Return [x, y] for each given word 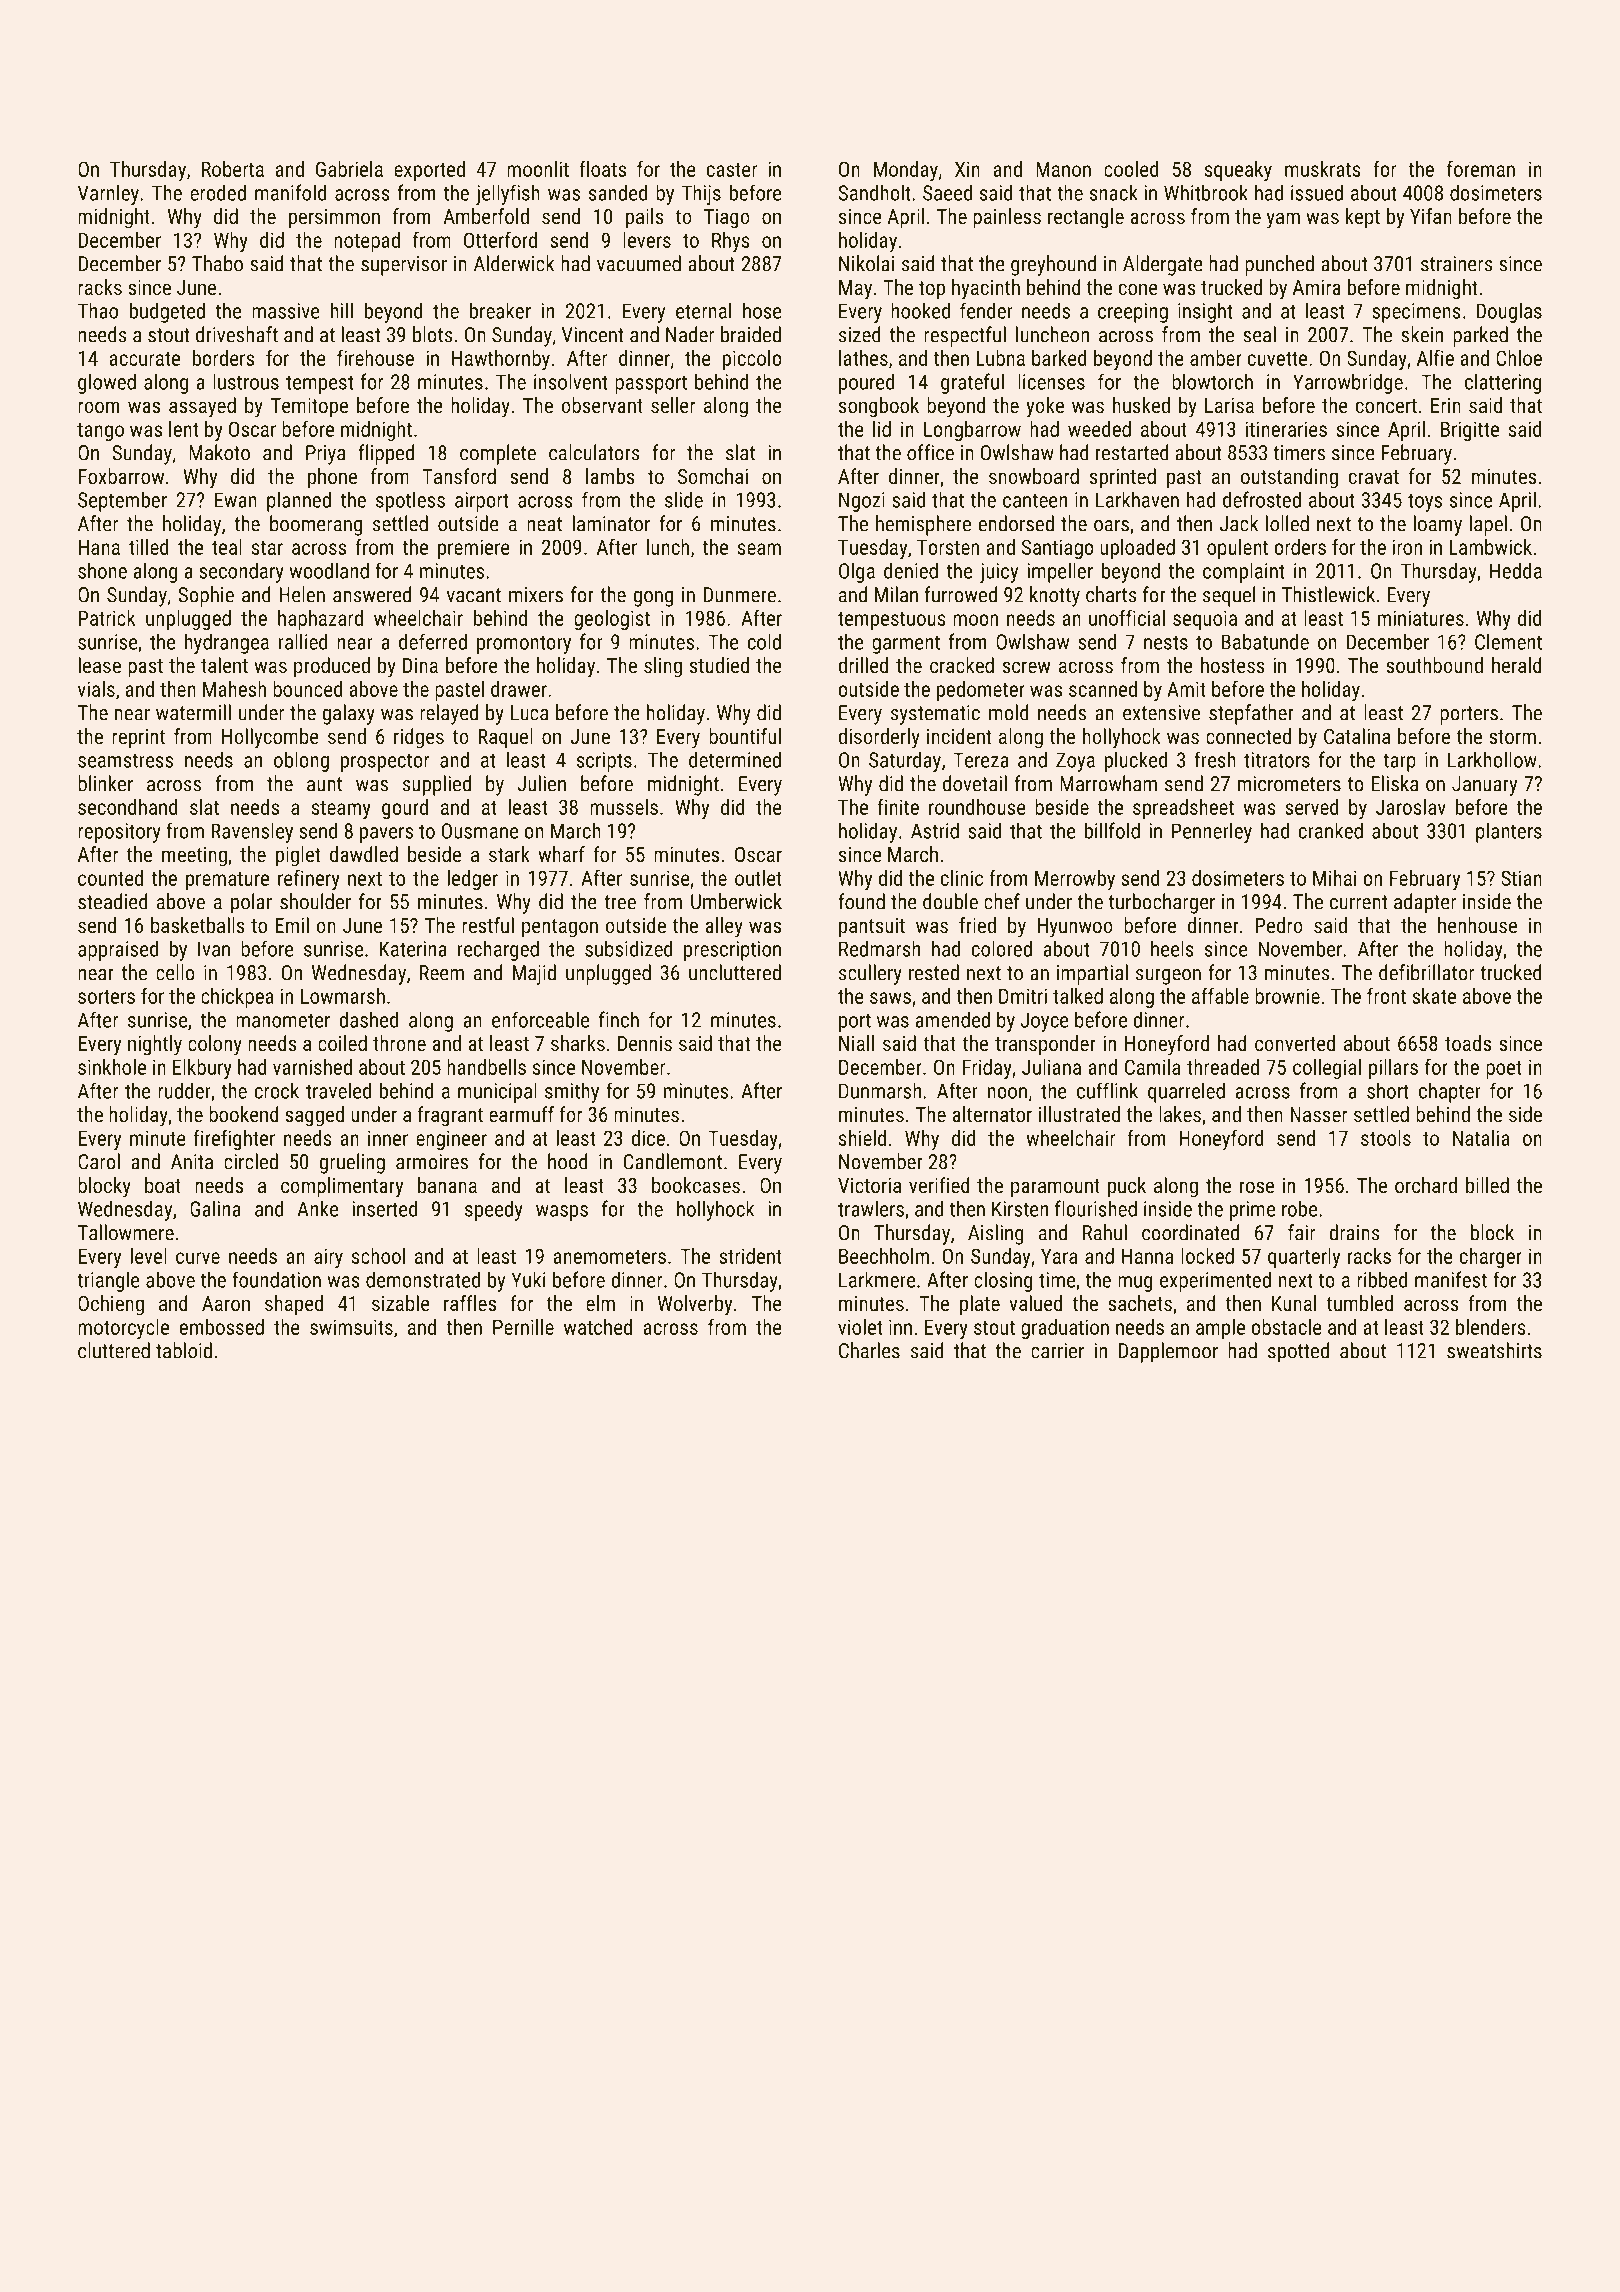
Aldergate [1163, 265]
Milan [896, 594]
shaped [294, 1305]
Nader [690, 334]
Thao [98, 310]
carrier [1057, 1351]
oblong [301, 761]
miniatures [1421, 618]
